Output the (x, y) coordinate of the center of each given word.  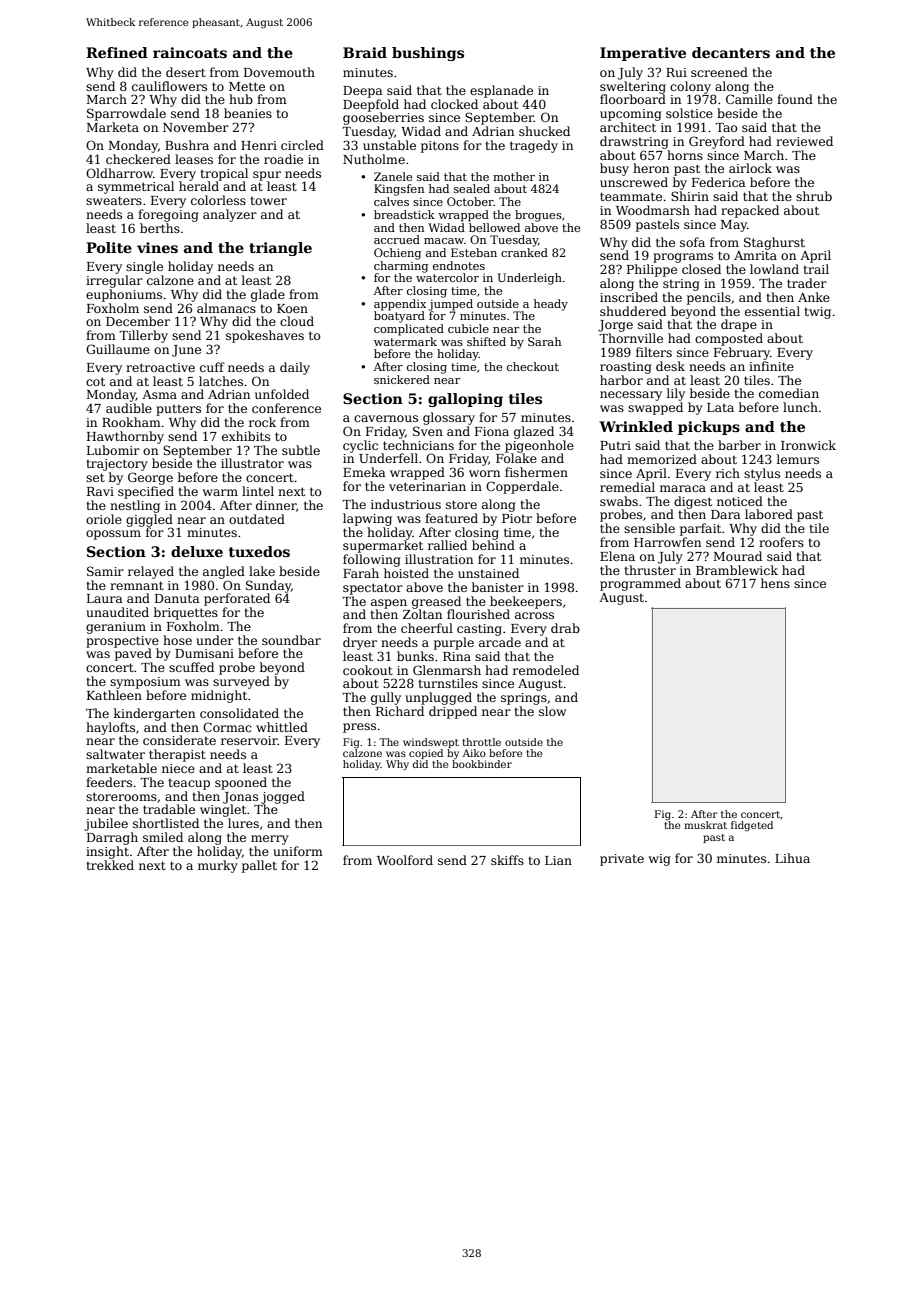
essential (772, 311)
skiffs (507, 860)
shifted (486, 341)
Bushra (187, 145)
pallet (259, 866)
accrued (397, 239)
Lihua (792, 858)
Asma (159, 394)
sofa (692, 242)
